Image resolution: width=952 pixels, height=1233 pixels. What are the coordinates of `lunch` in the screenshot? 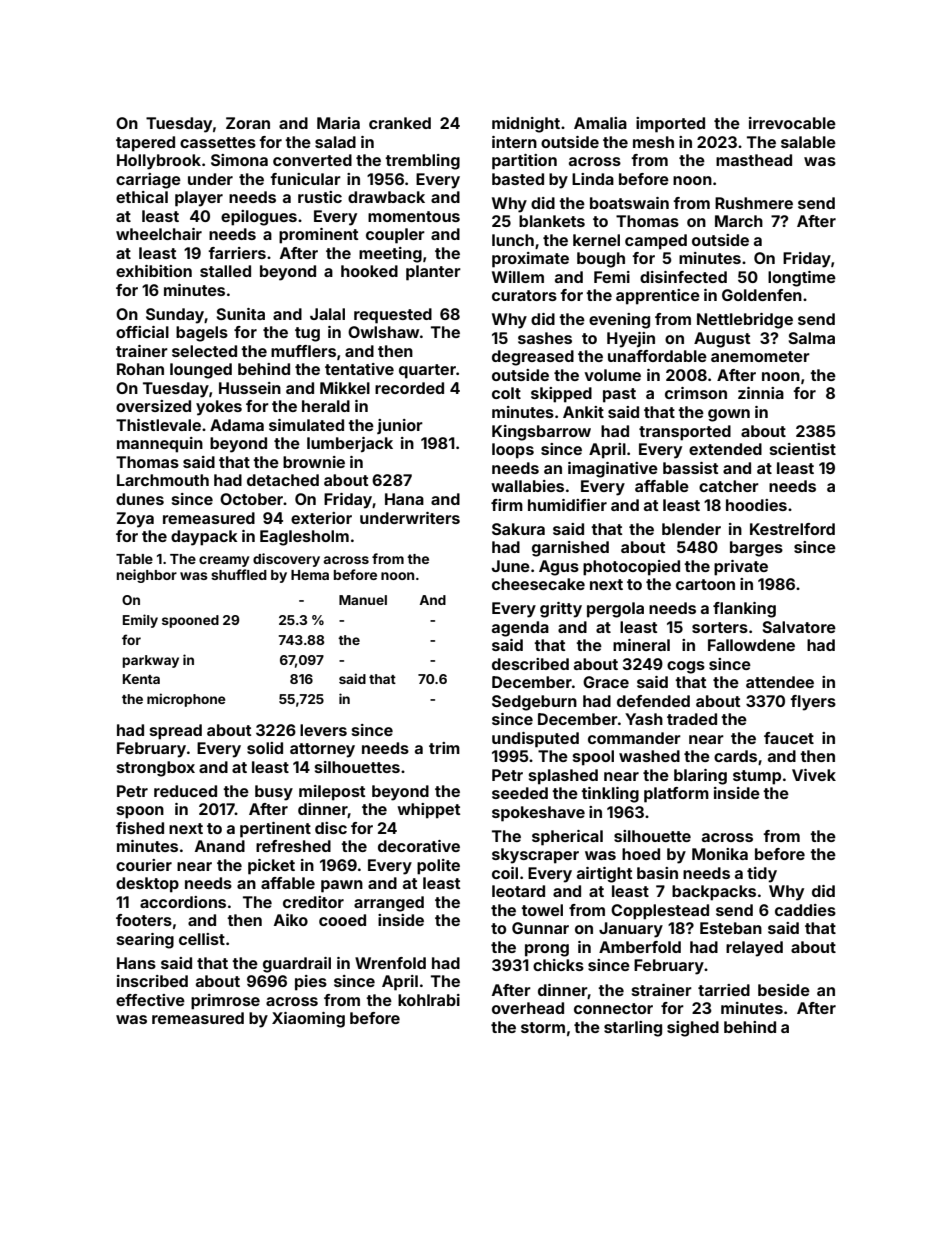 It's located at (513, 240).
